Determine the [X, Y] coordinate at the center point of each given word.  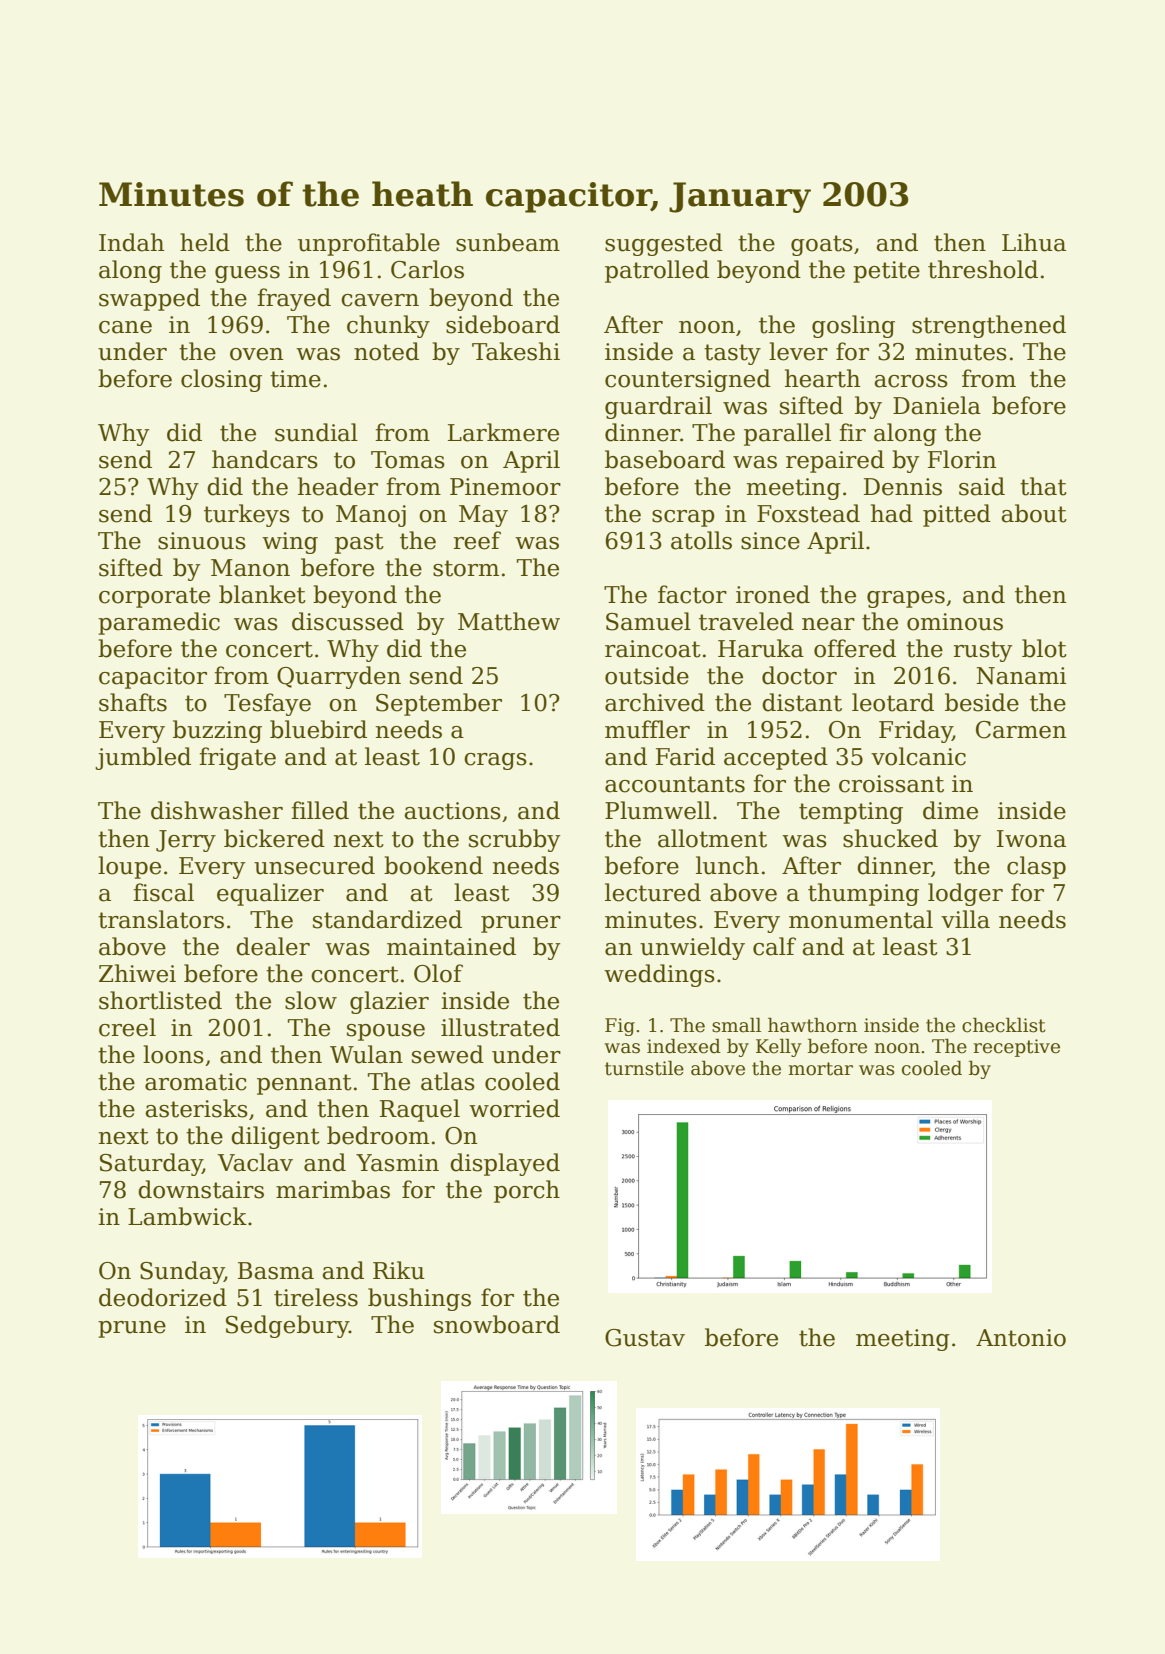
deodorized [163, 1297]
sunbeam [508, 242]
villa [965, 919]
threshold [983, 269]
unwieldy [692, 948]
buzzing [217, 731]
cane [125, 327]
